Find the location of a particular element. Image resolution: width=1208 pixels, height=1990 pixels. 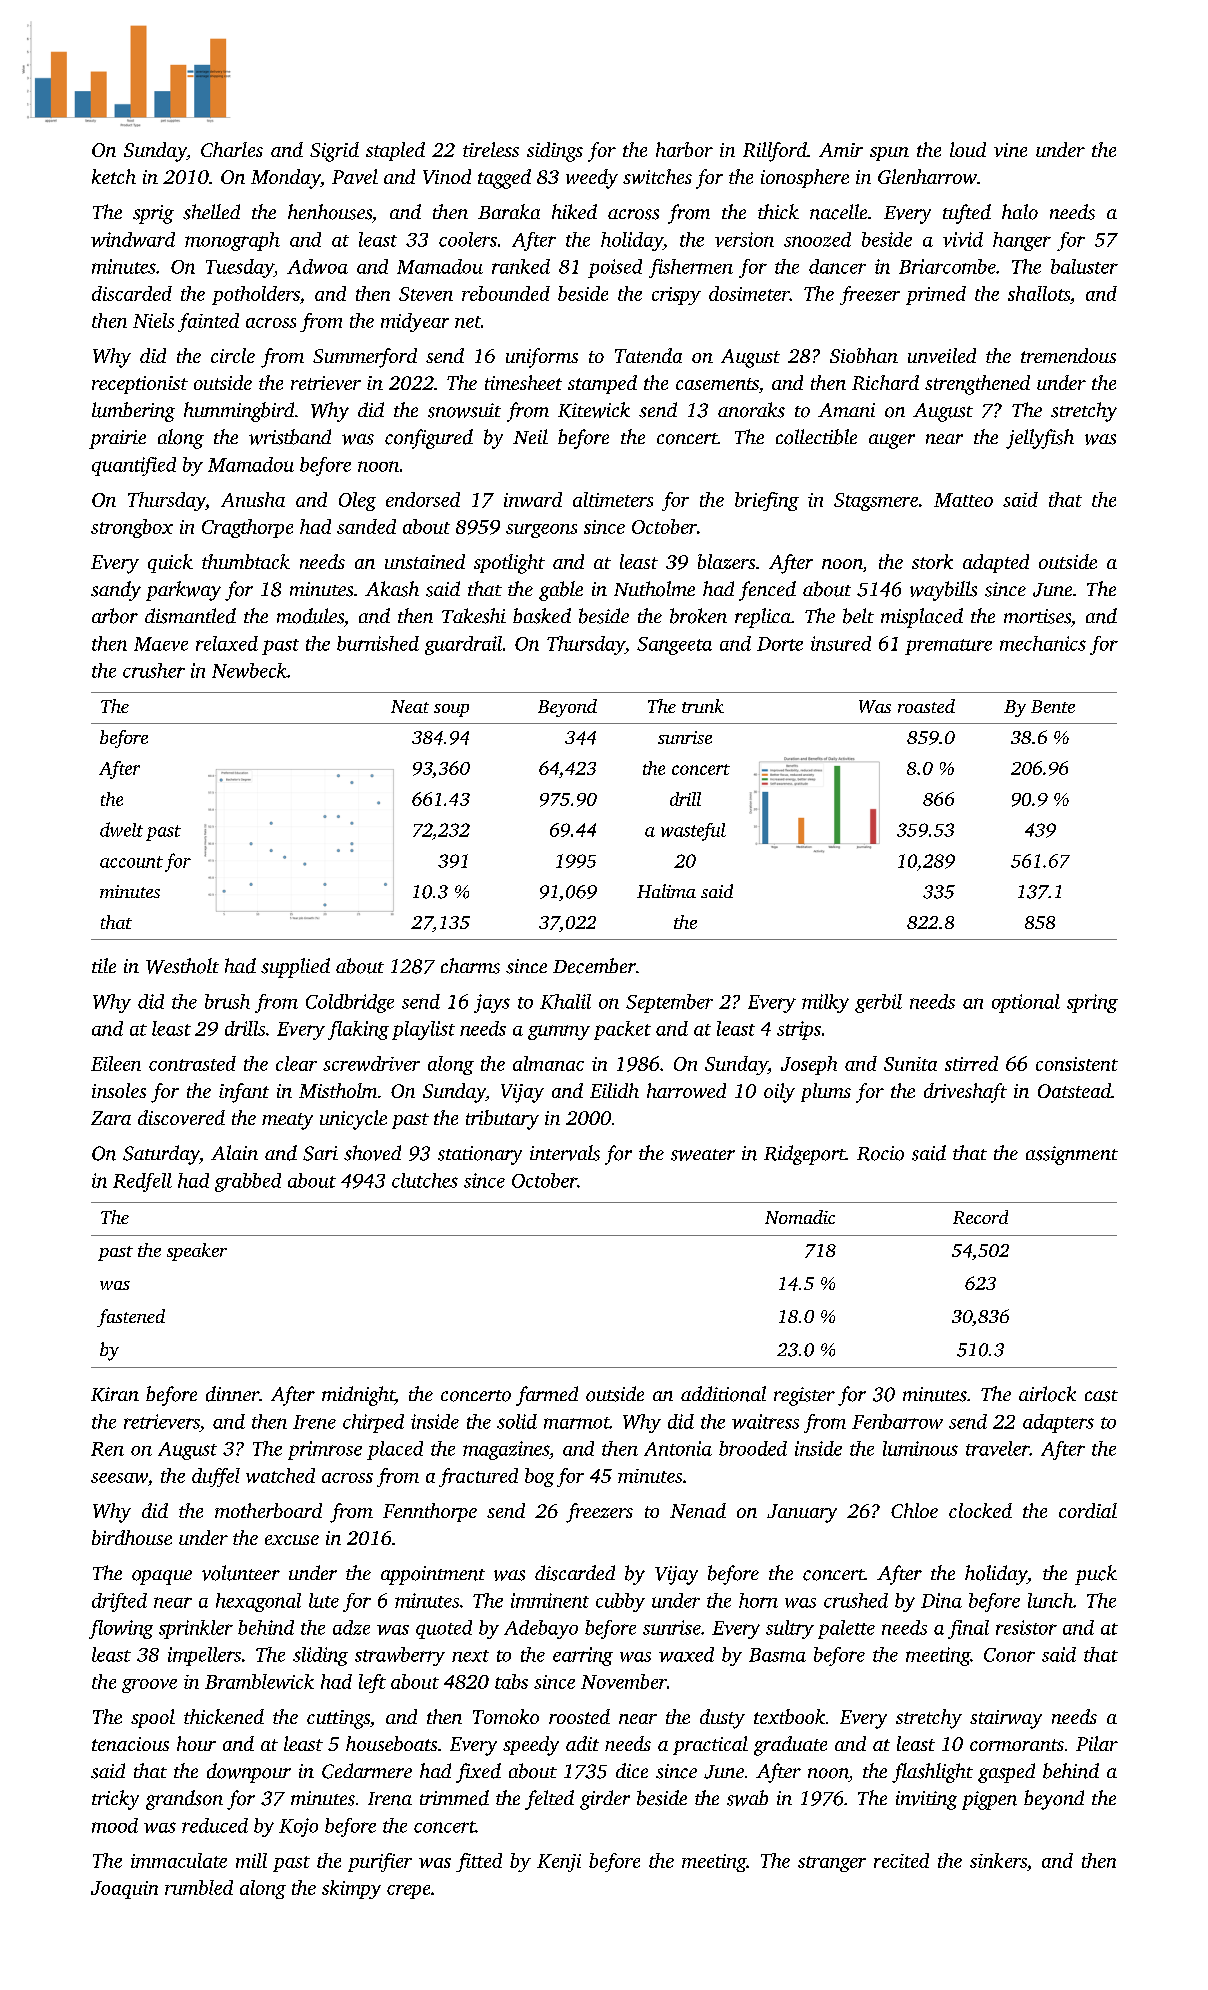

dinner is located at coordinates (232, 1394).
